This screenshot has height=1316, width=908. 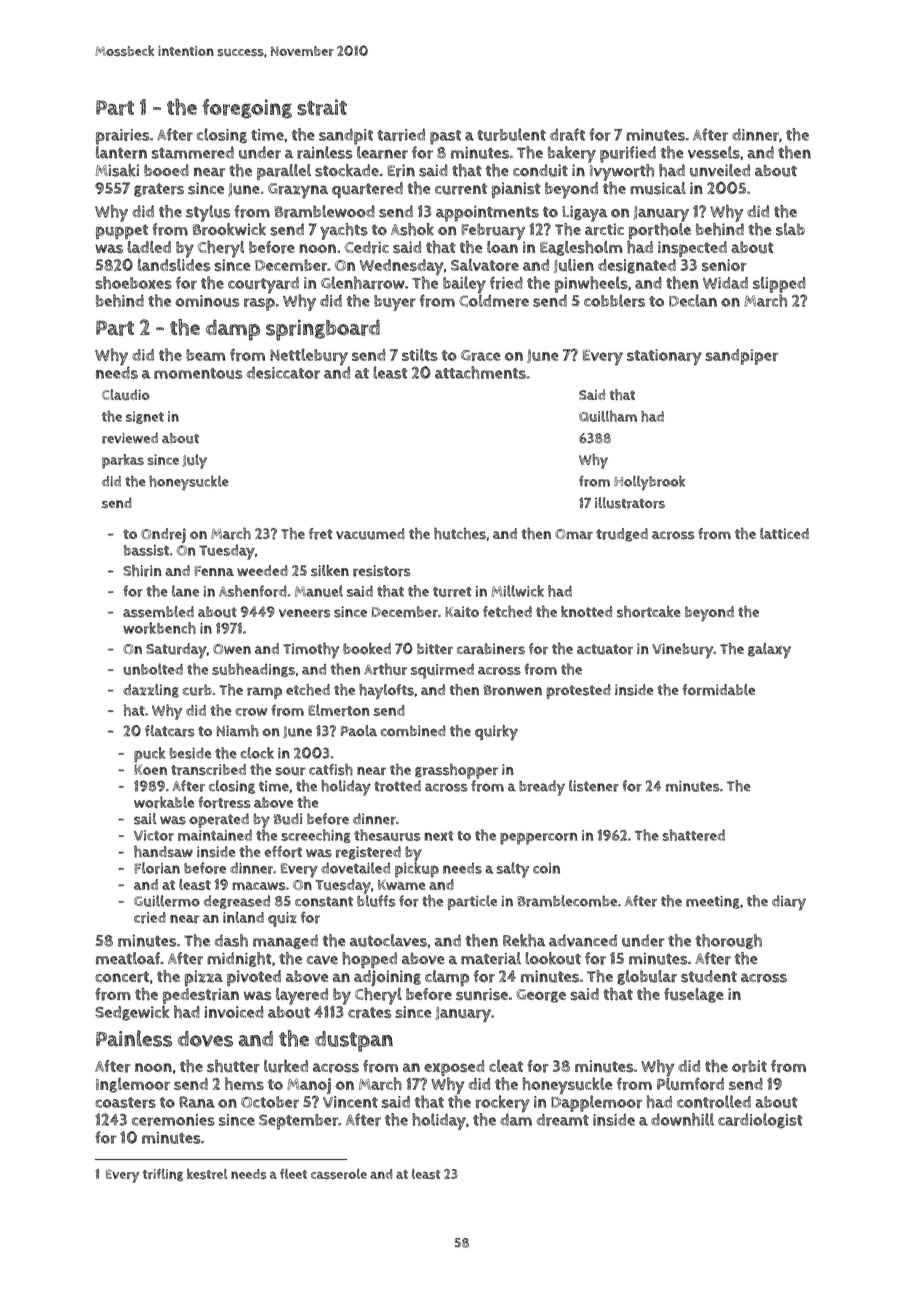 What do you see at coordinates (173, 1120) in the screenshot?
I see `ceremonies` at bounding box center [173, 1120].
